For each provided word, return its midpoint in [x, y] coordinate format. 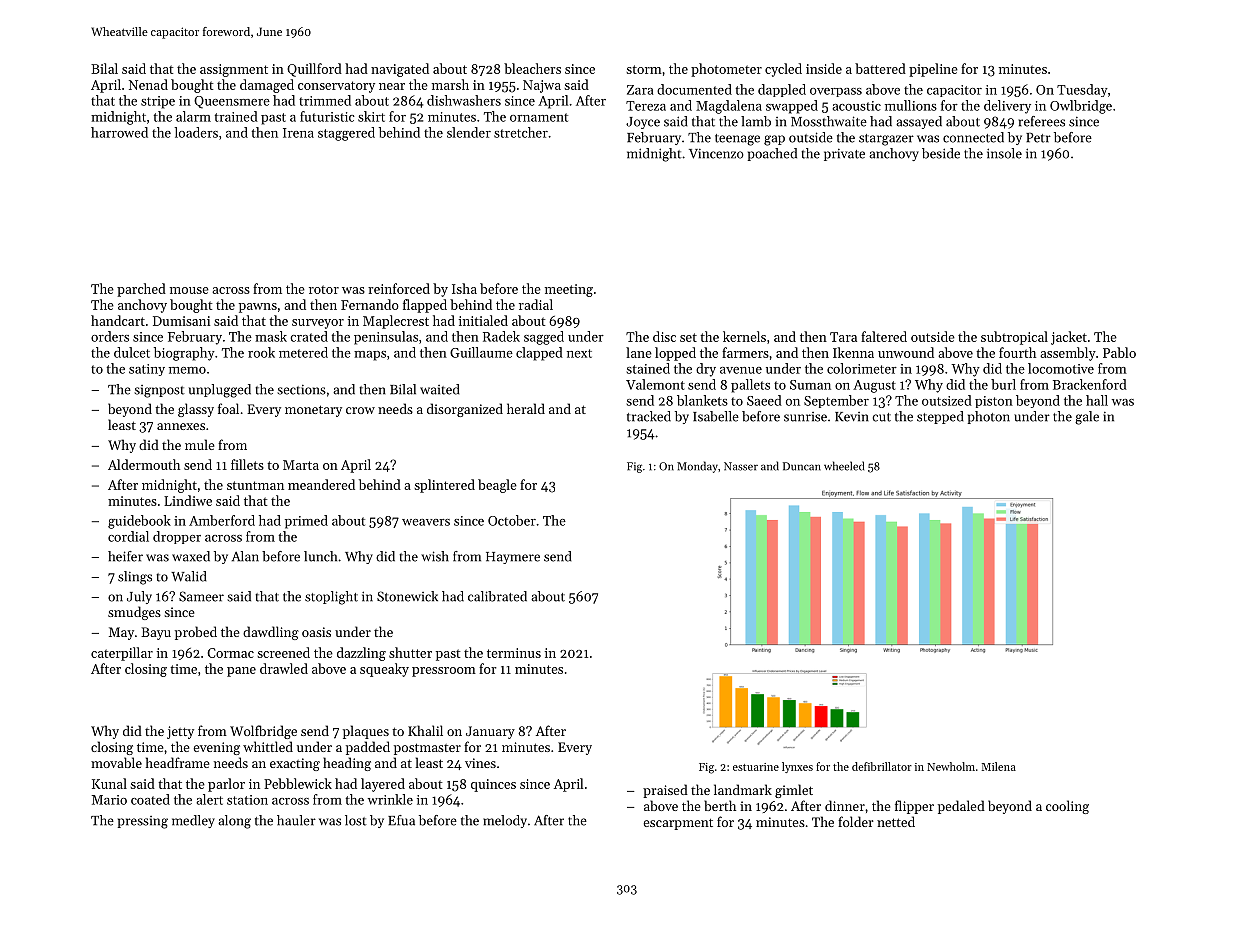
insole [1004, 153]
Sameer [201, 596]
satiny [147, 370]
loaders [196, 132]
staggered [346, 134]
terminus [514, 653]
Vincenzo [716, 154]
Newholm [951, 766]
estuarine [756, 767]
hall [1097, 400]
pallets [750, 386]
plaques [366, 732]
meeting [569, 290]
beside [941, 153]
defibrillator [882, 766]
